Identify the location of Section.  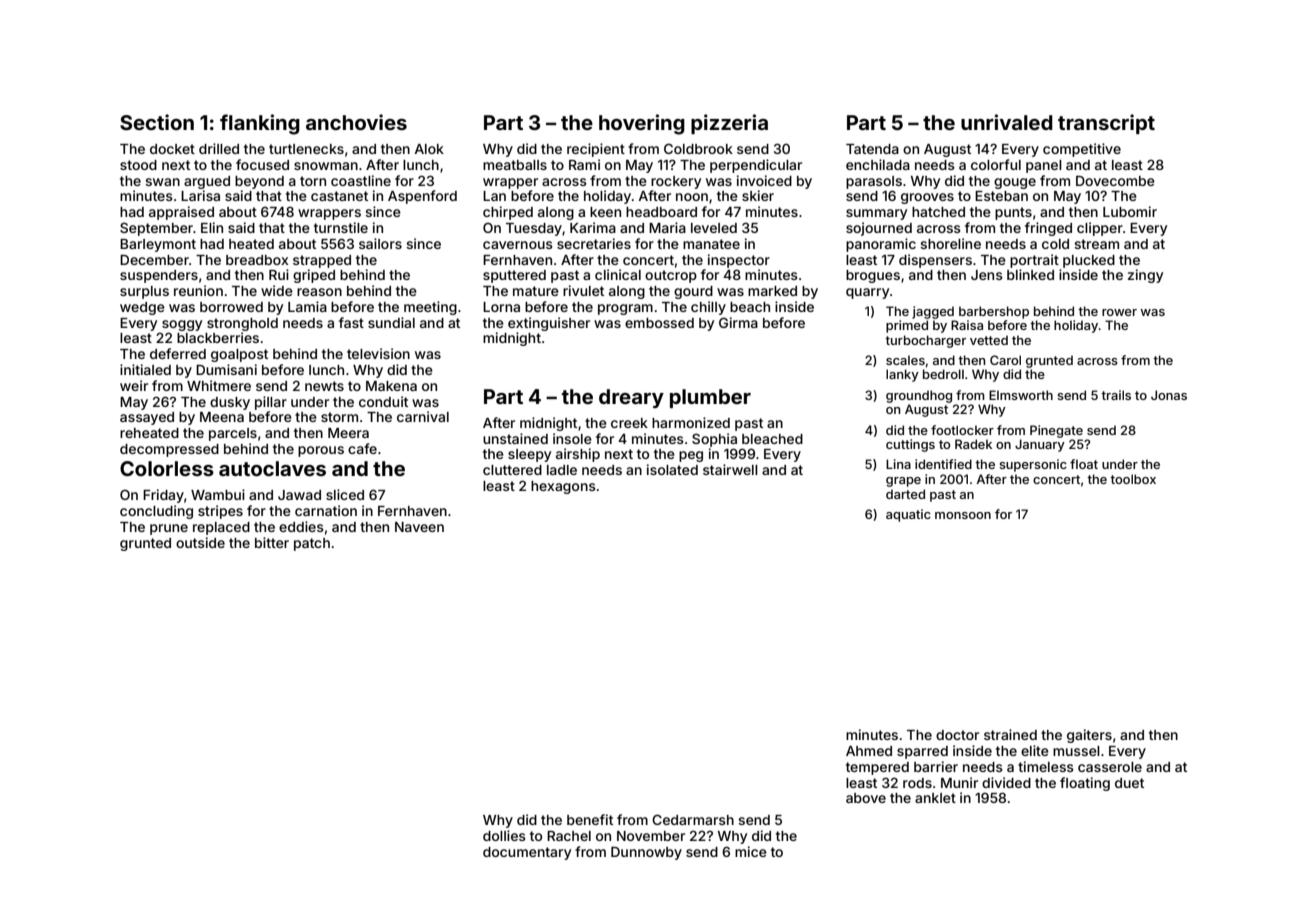
(157, 122).
